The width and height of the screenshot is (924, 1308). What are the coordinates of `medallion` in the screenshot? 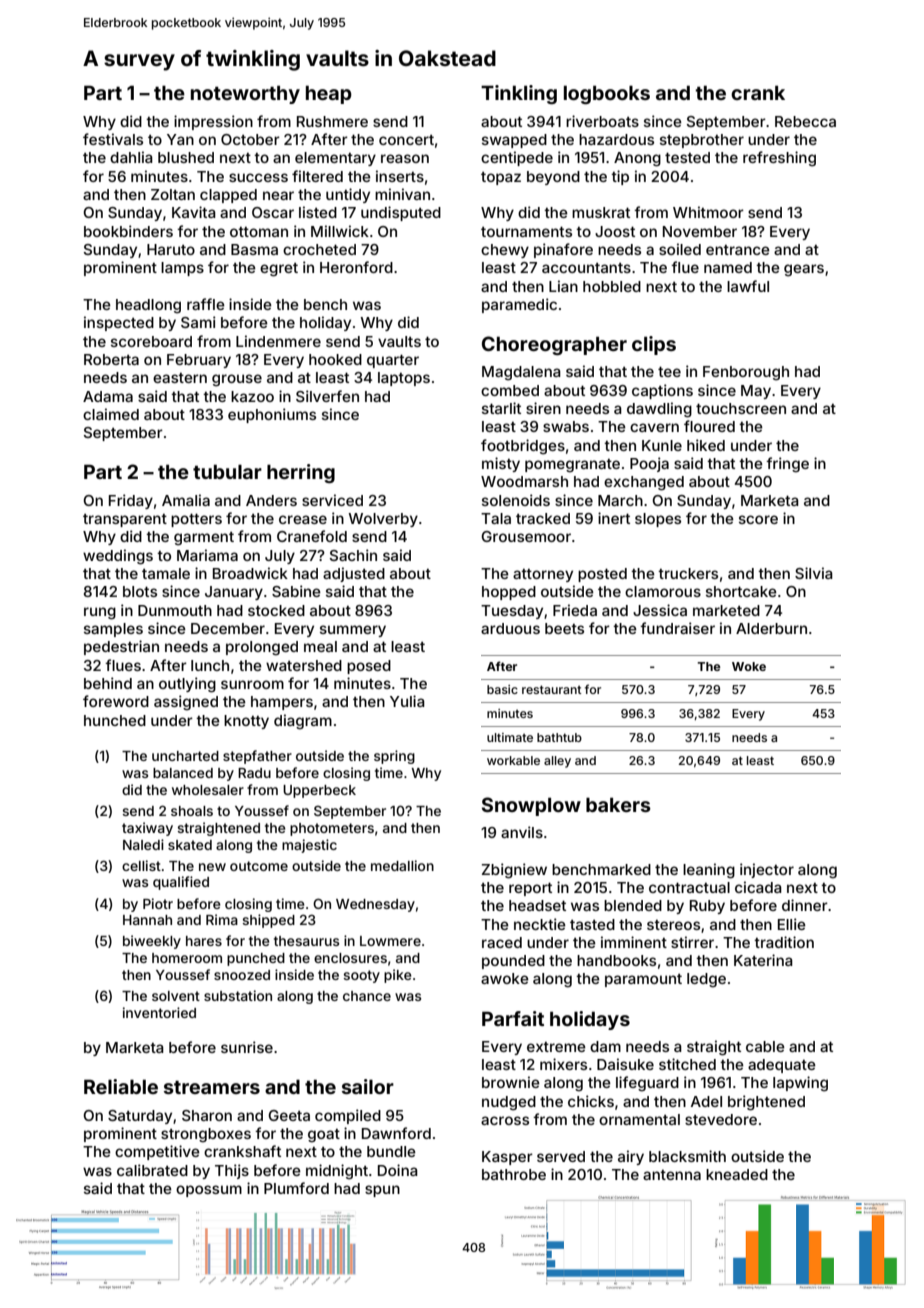 It's located at (402, 865).
